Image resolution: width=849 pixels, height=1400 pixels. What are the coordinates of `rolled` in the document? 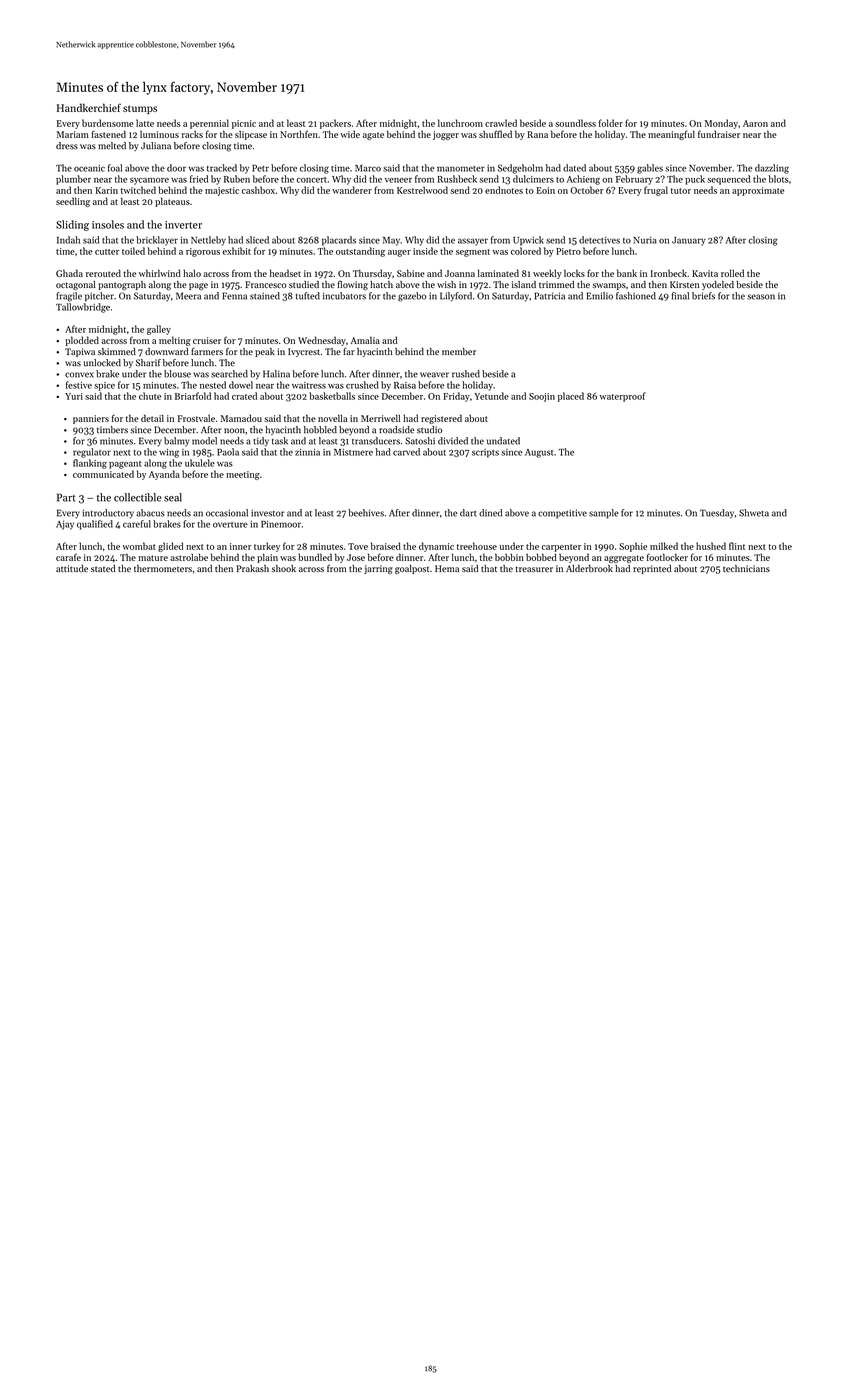 It's located at (732, 273).
